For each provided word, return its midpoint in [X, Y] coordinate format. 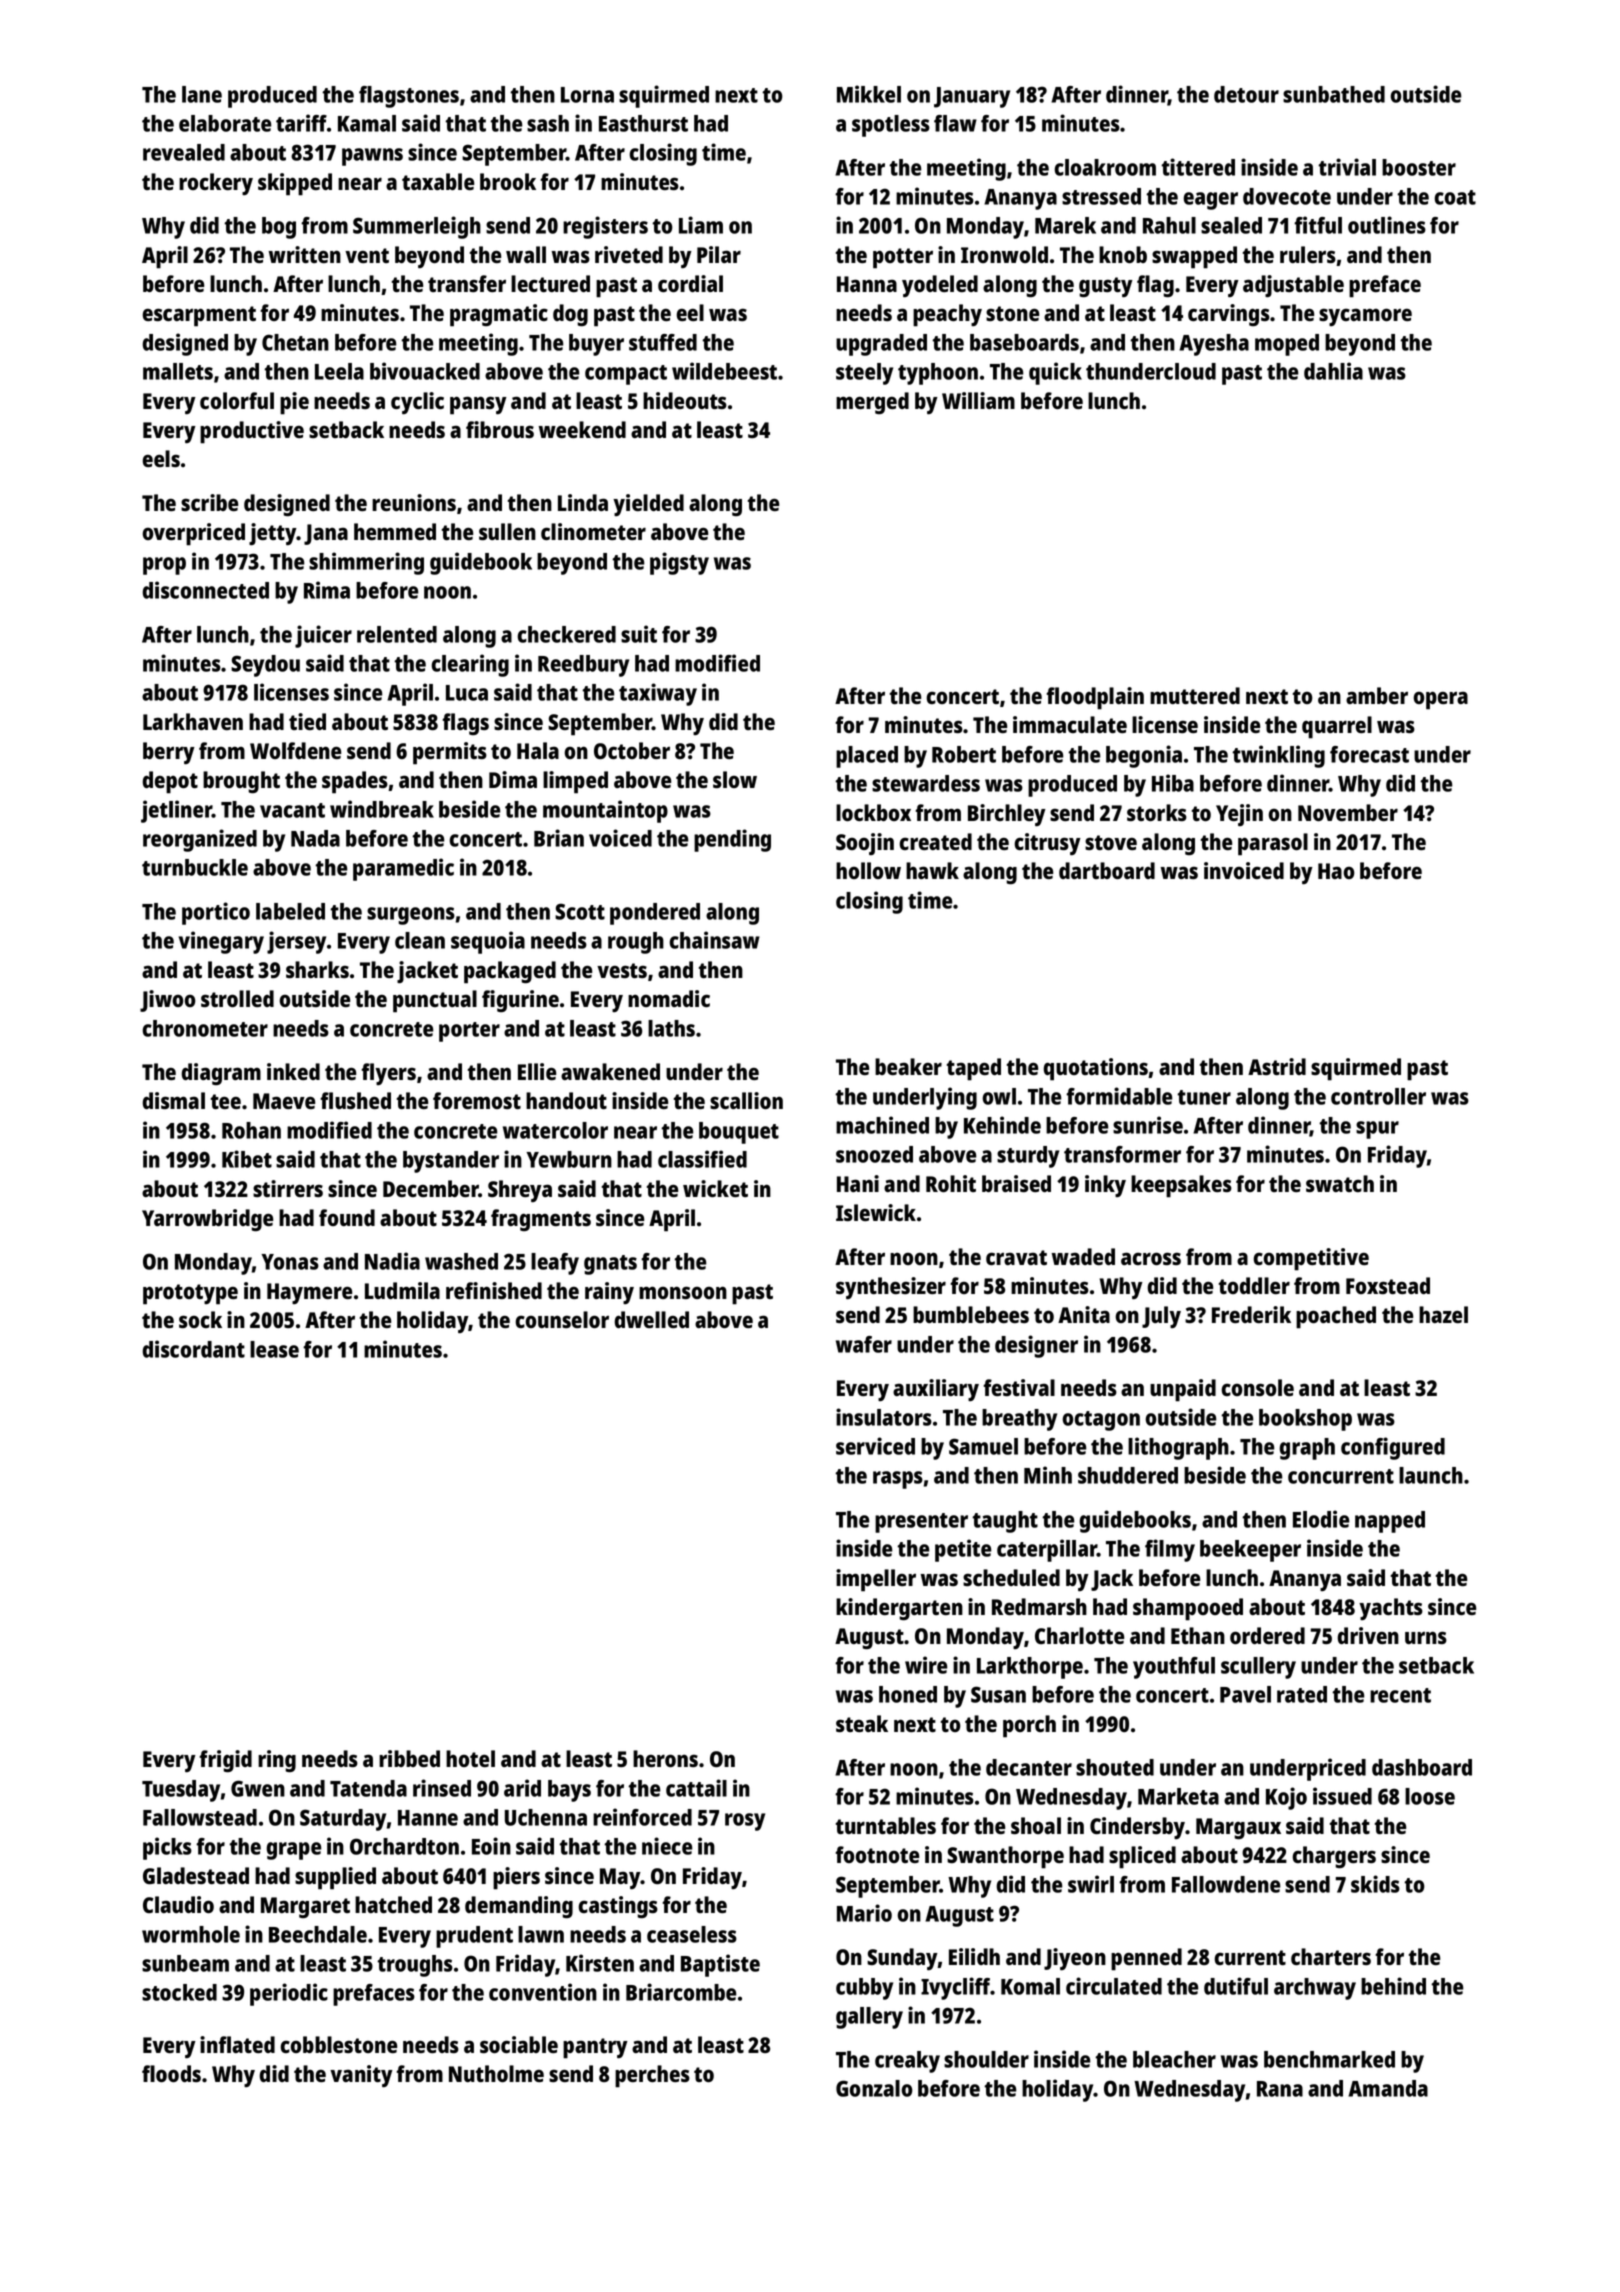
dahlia [1333, 371]
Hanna [867, 284]
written [305, 254]
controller [1378, 1096]
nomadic [669, 998]
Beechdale [318, 1934]
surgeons [411, 916]
